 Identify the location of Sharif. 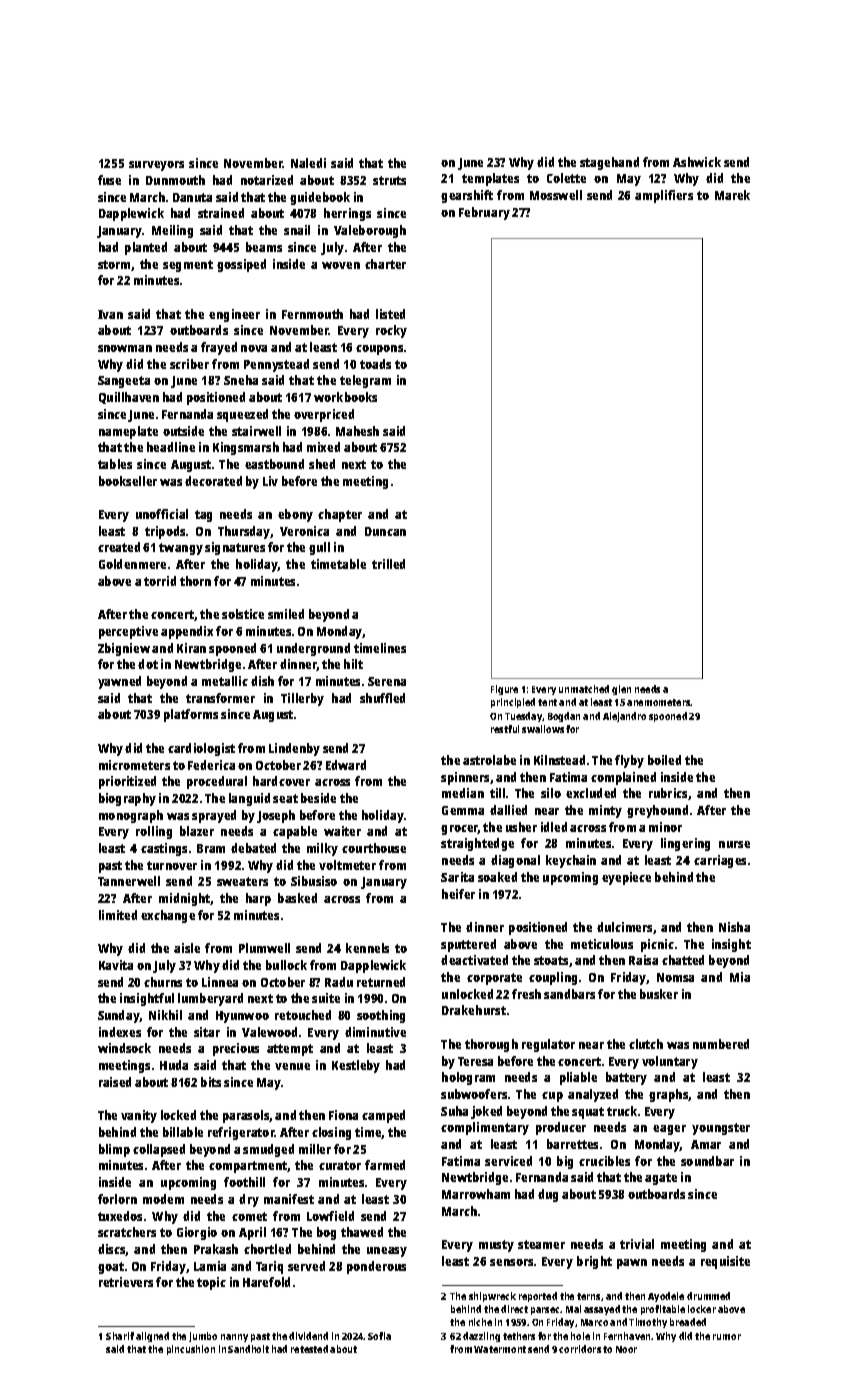
(120, 1336).
